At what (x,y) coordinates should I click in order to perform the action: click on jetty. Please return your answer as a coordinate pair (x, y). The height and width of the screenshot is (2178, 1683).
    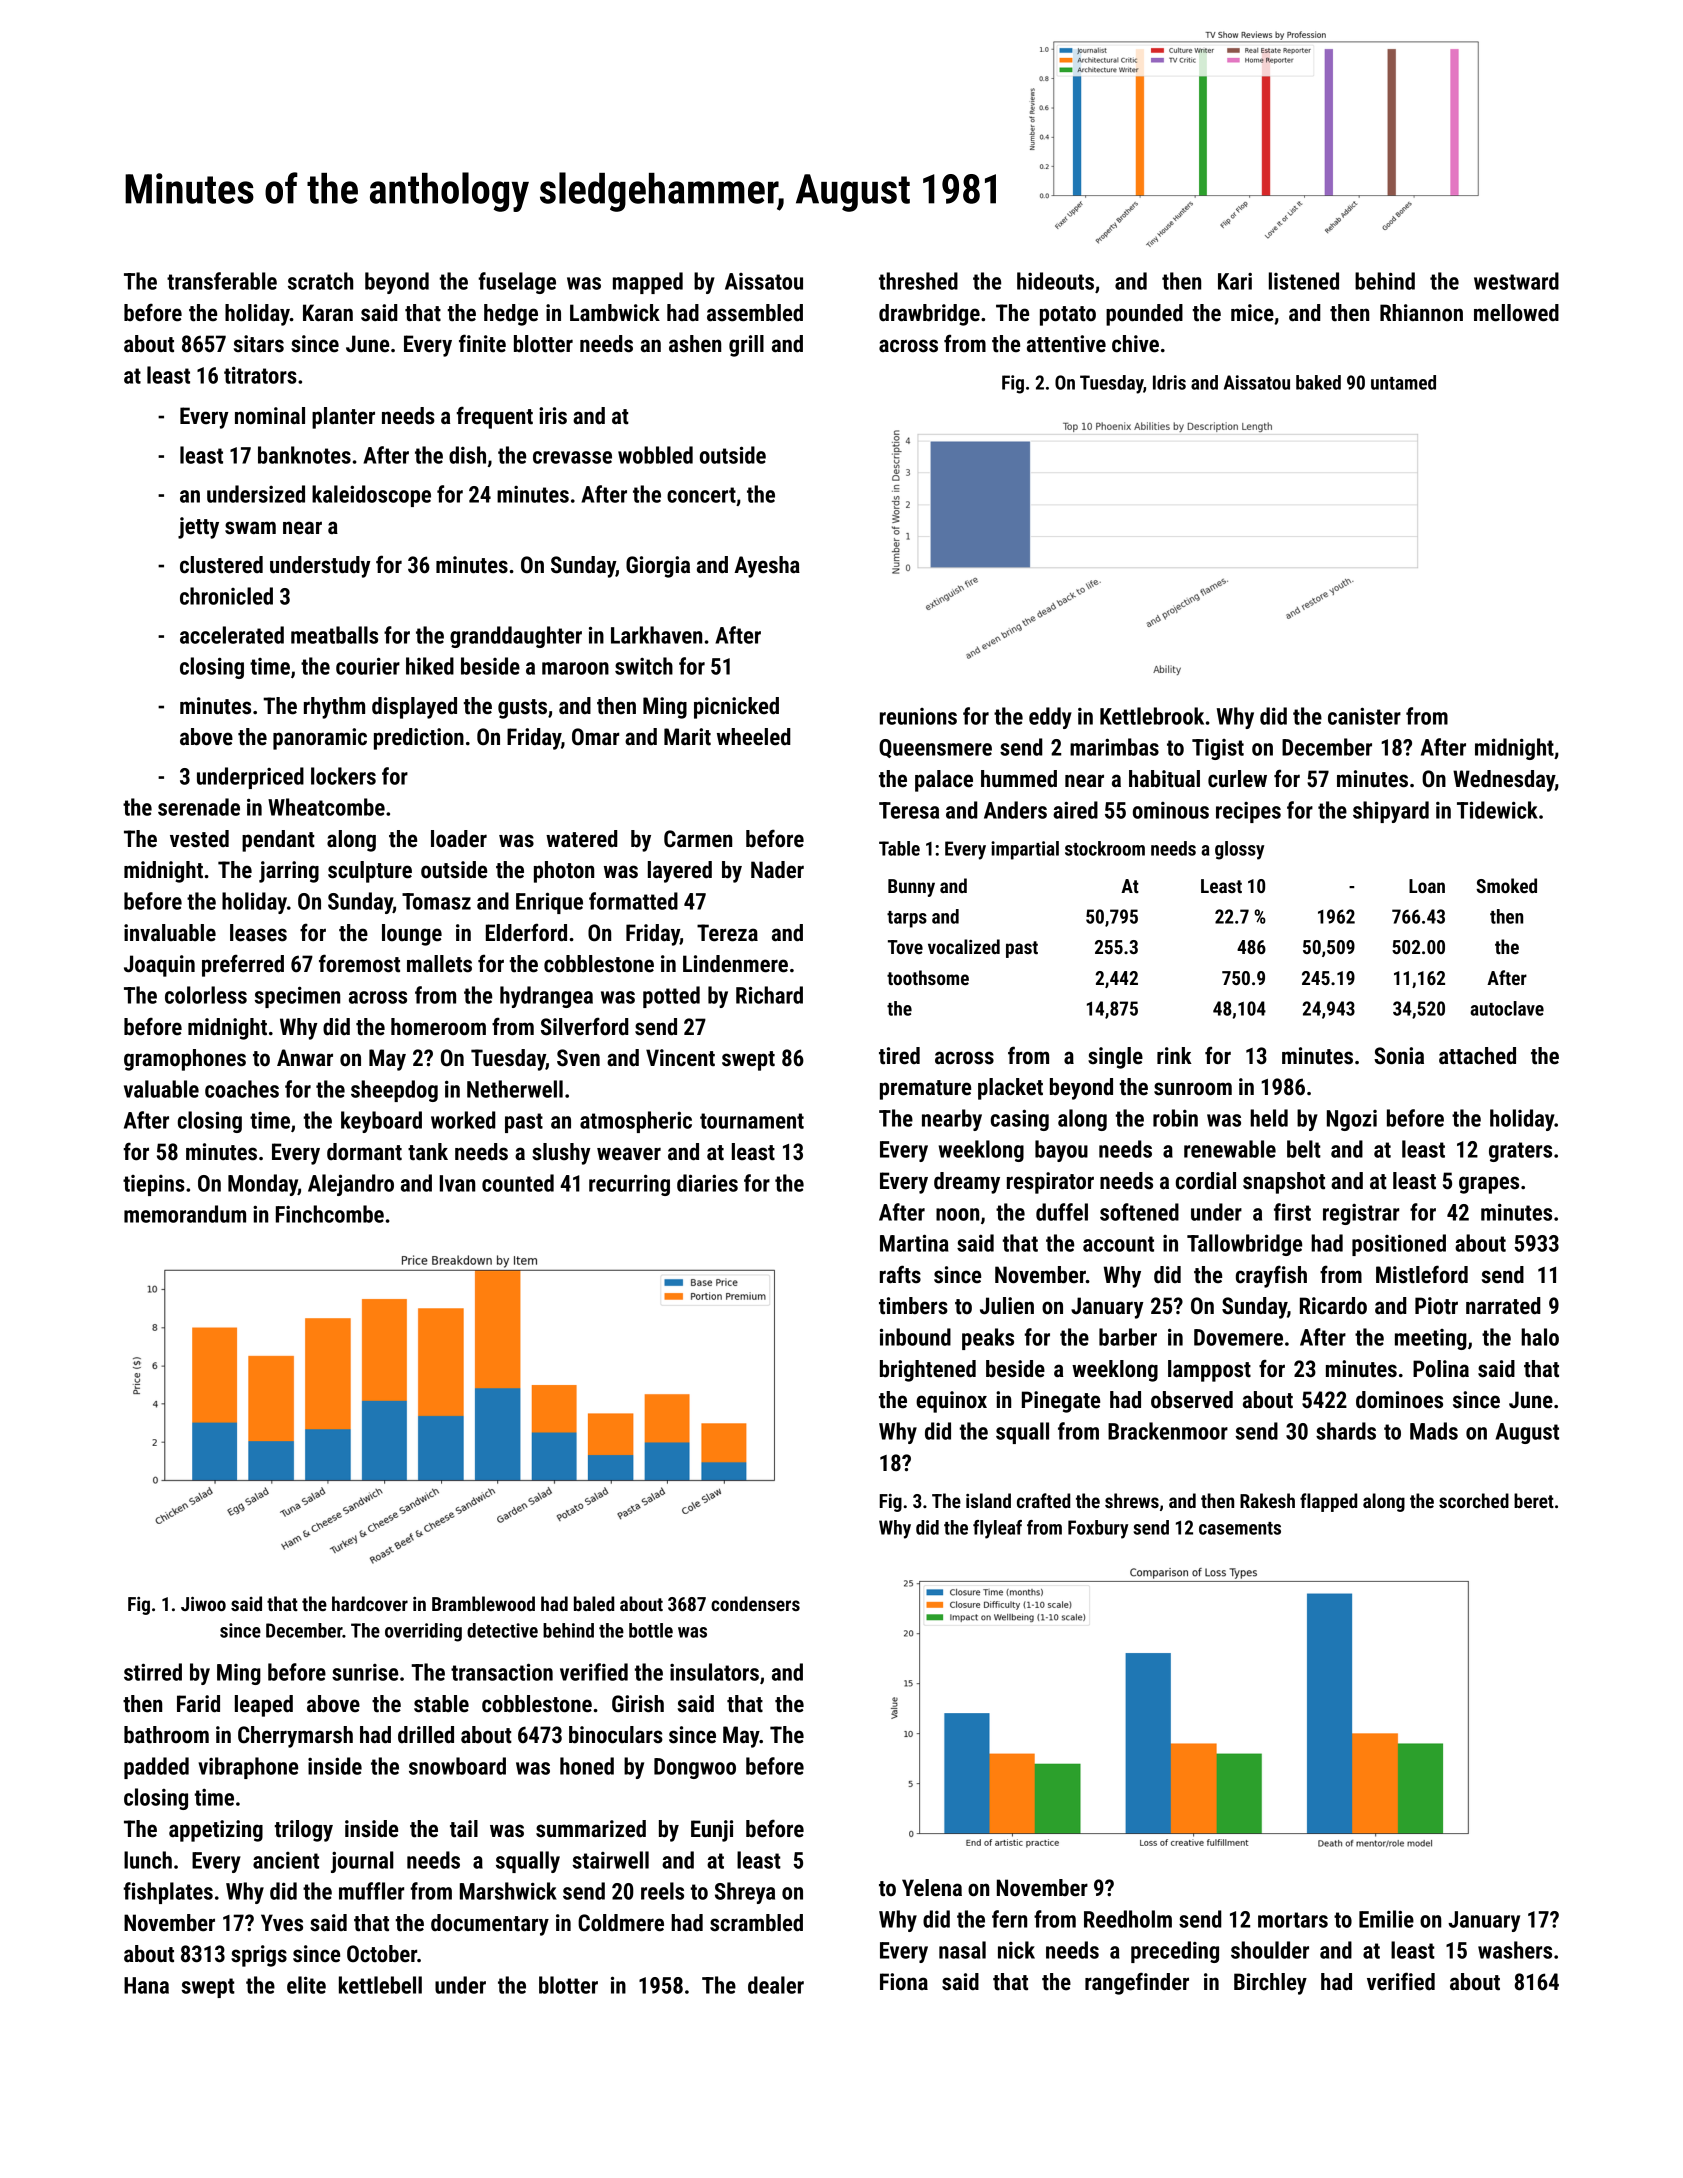
    Looking at the image, I should click on (198, 528).
